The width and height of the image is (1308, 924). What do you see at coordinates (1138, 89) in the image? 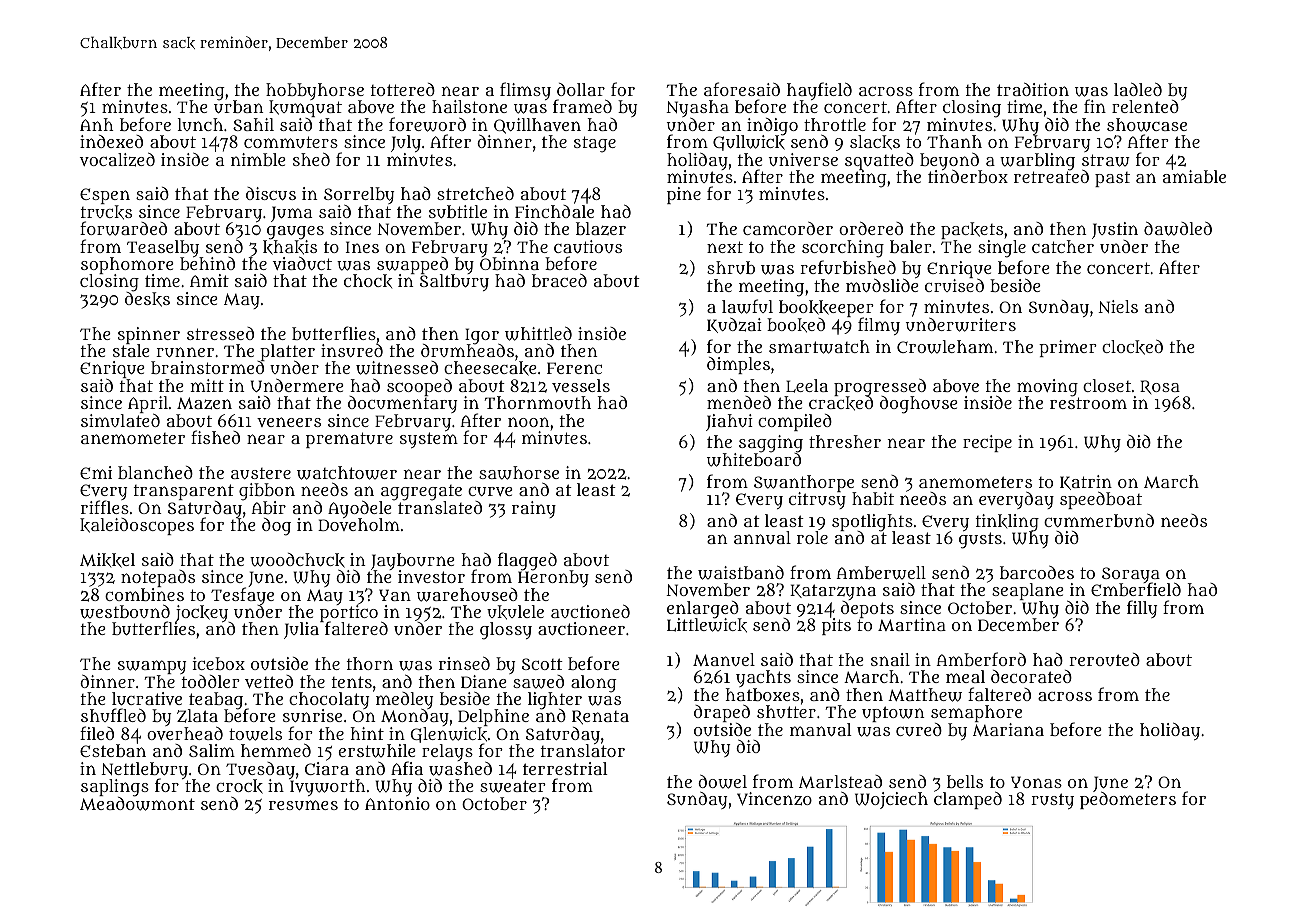
I see `ladled` at bounding box center [1138, 89].
